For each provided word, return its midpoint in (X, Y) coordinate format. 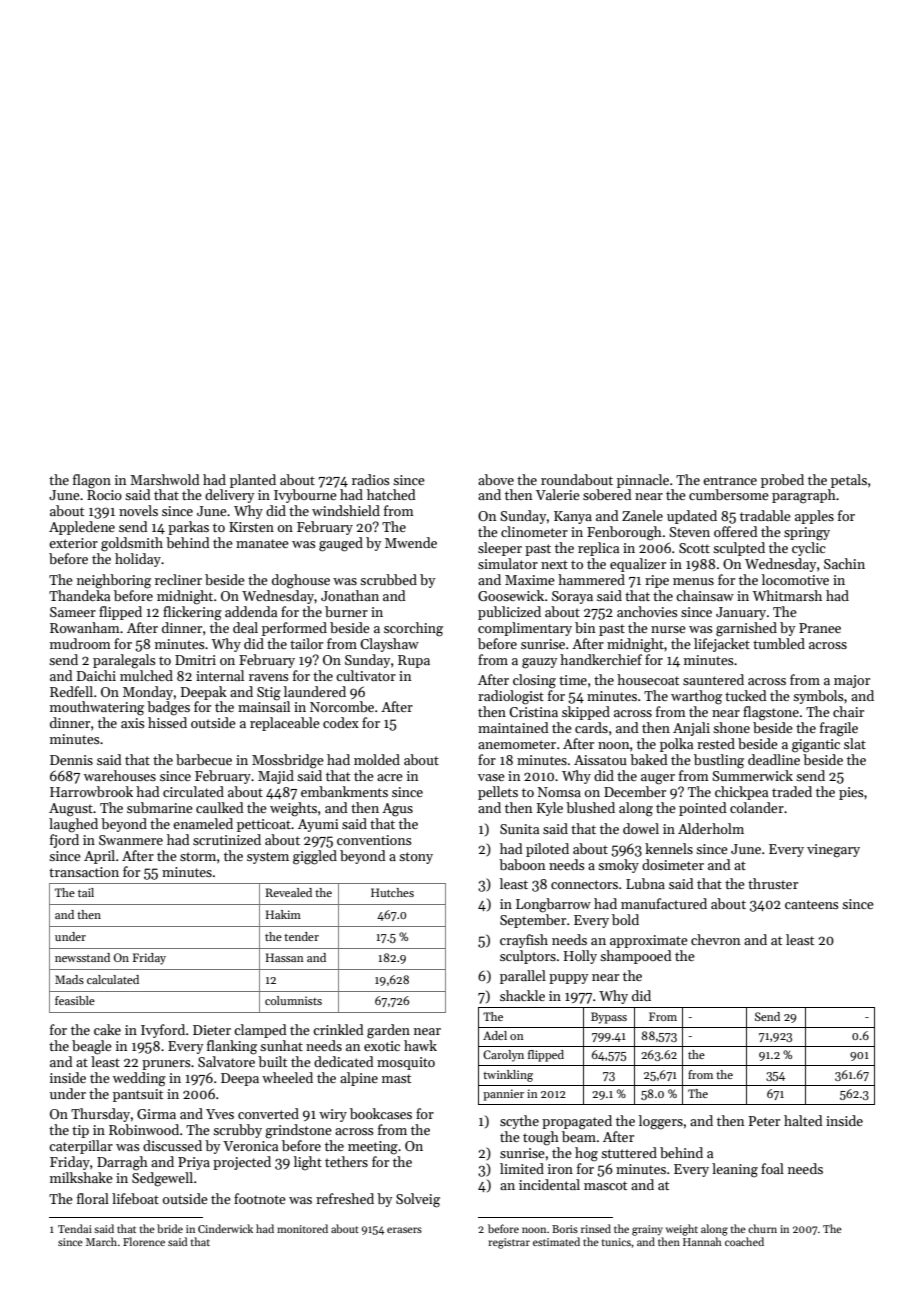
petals (849, 481)
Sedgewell (162, 1179)
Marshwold (165, 479)
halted (803, 1120)
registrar (509, 1243)
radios (371, 479)
